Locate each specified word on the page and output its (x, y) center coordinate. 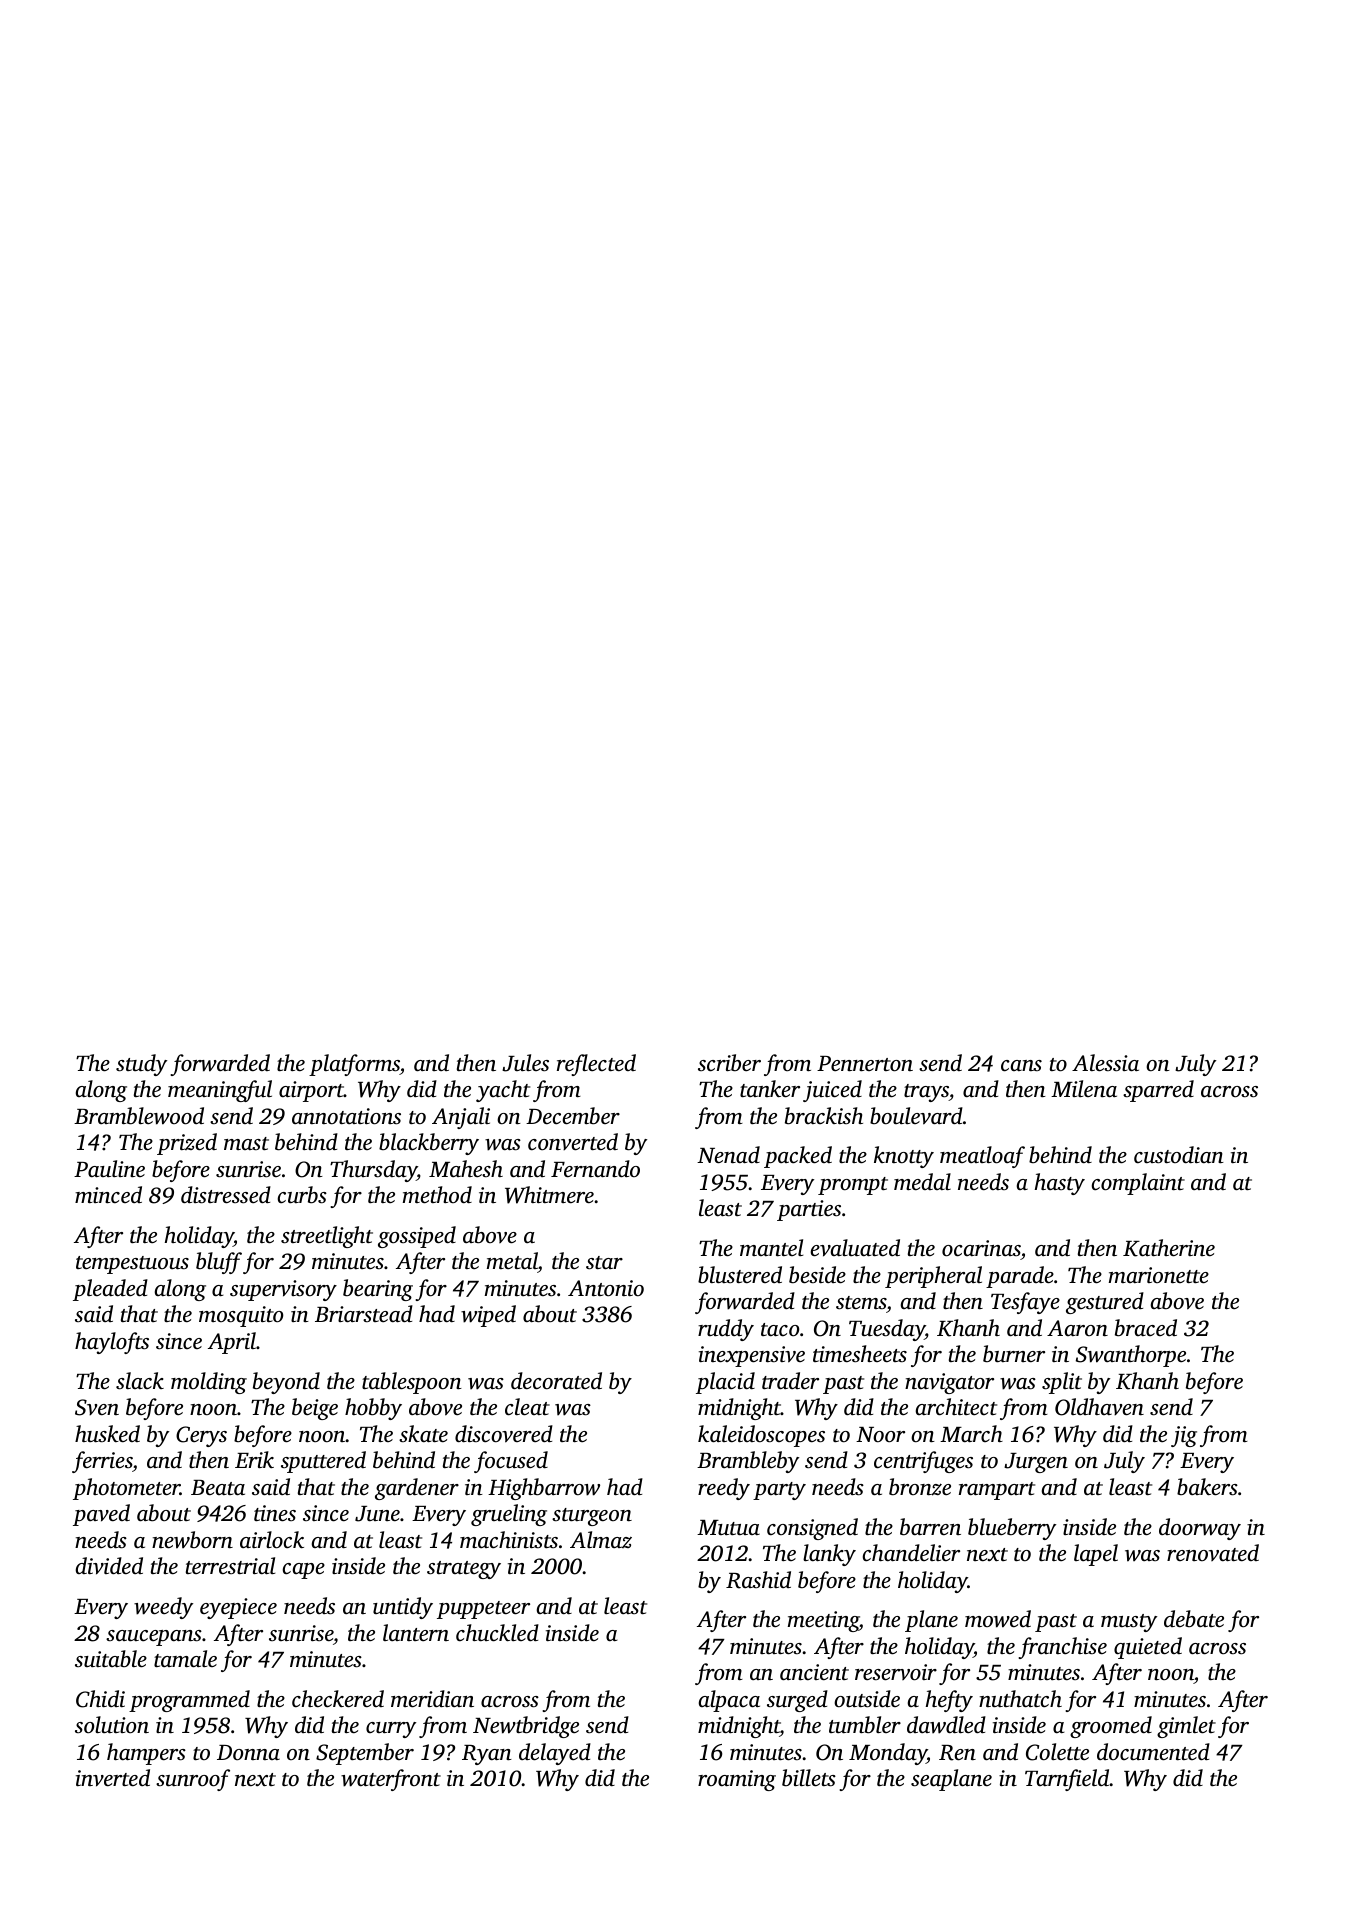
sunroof (193, 1780)
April (232, 1343)
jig (1184, 1436)
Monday (888, 1754)
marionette (1159, 1275)
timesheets (860, 1354)
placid (725, 1383)
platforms (354, 1065)
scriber (729, 1063)
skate (423, 1433)
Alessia (1105, 1063)
